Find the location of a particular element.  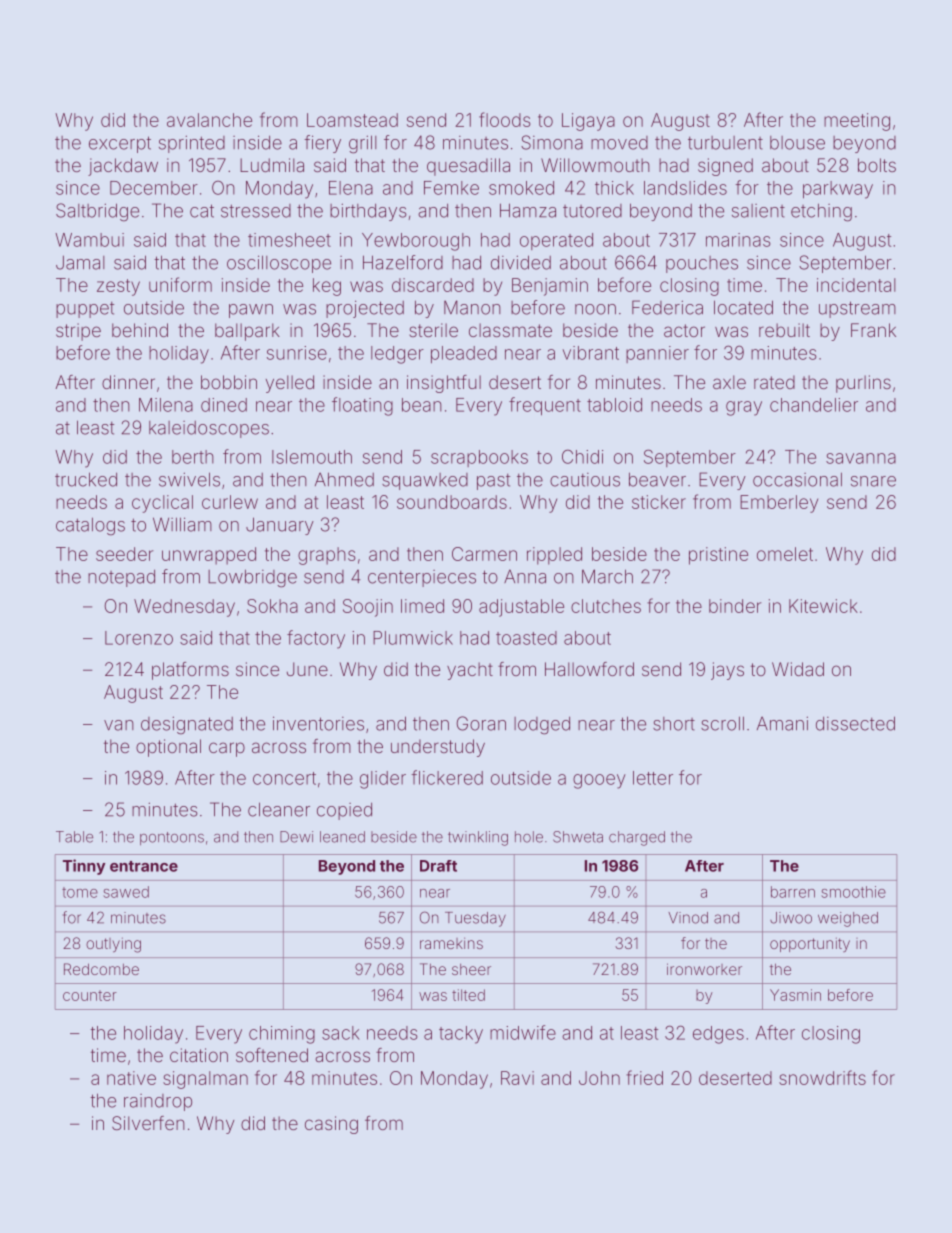

squawked is located at coordinates (425, 481).
